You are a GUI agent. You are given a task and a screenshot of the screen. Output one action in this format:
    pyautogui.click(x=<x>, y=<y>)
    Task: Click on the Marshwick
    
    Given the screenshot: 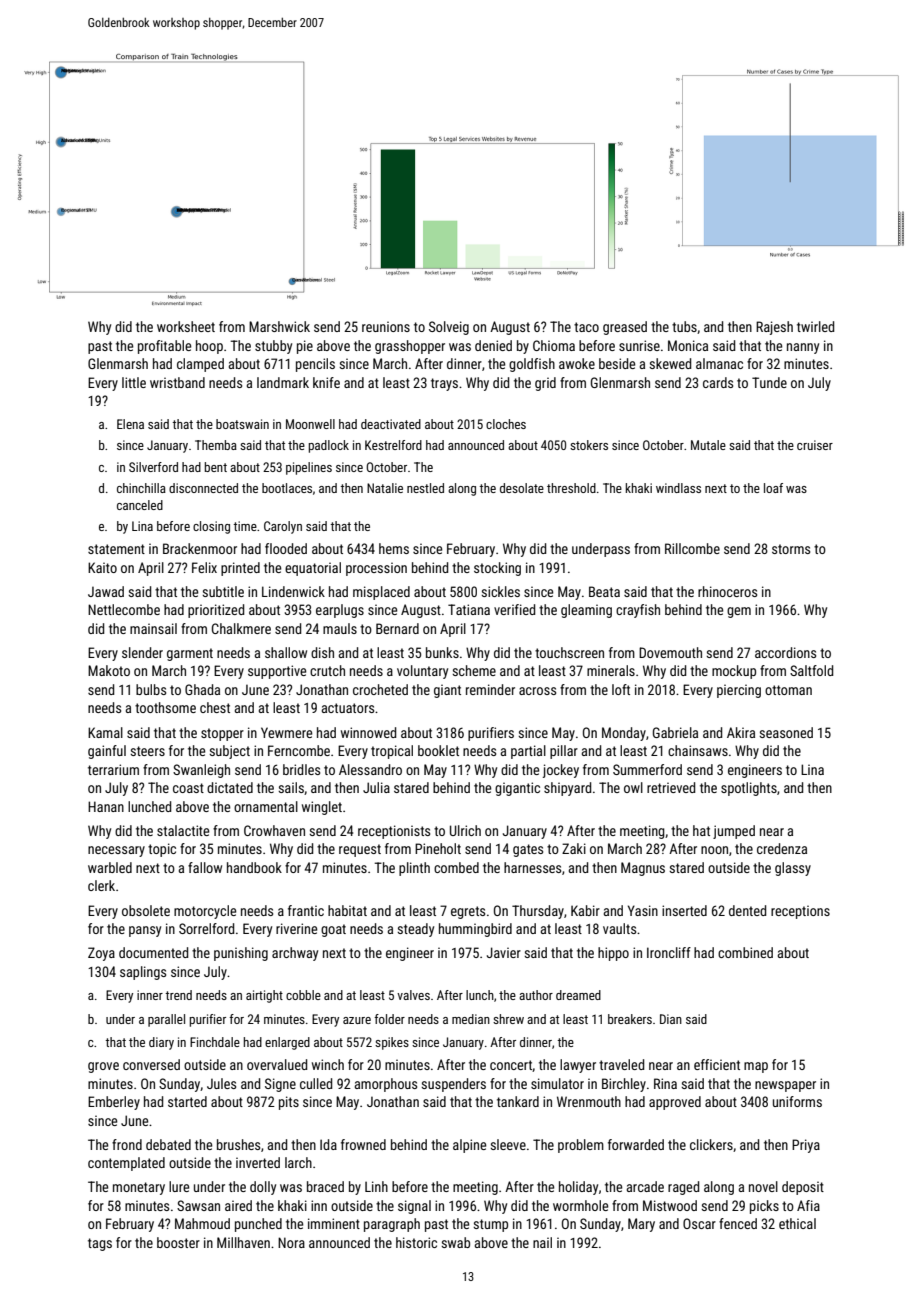 What is the action you would take?
    pyautogui.click(x=279, y=326)
